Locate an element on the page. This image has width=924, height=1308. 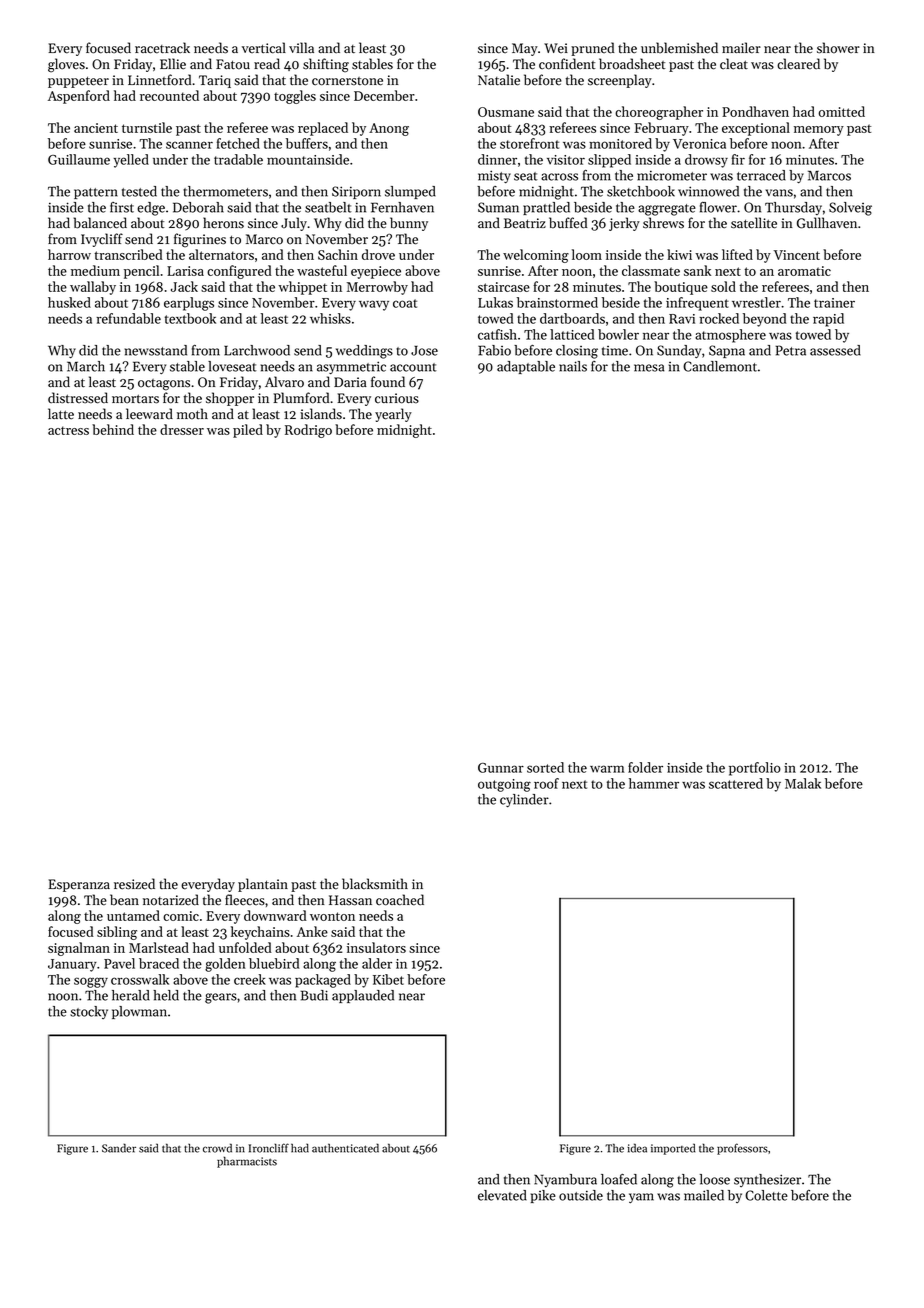
imported is located at coordinates (673, 1149).
